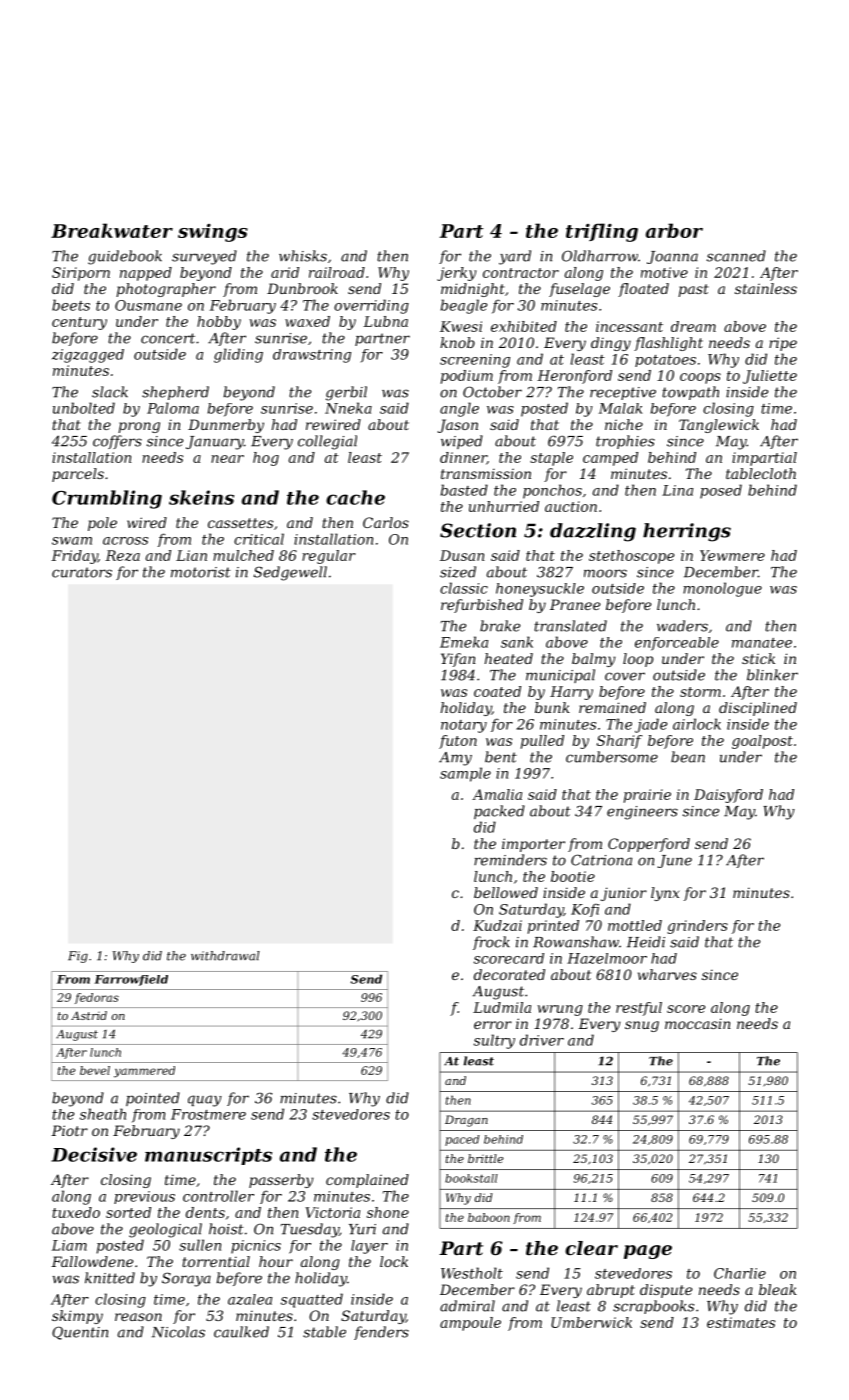 This screenshot has height=1400, width=849. What do you see at coordinates (736, 256) in the screenshot?
I see `scanned` at bounding box center [736, 256].
